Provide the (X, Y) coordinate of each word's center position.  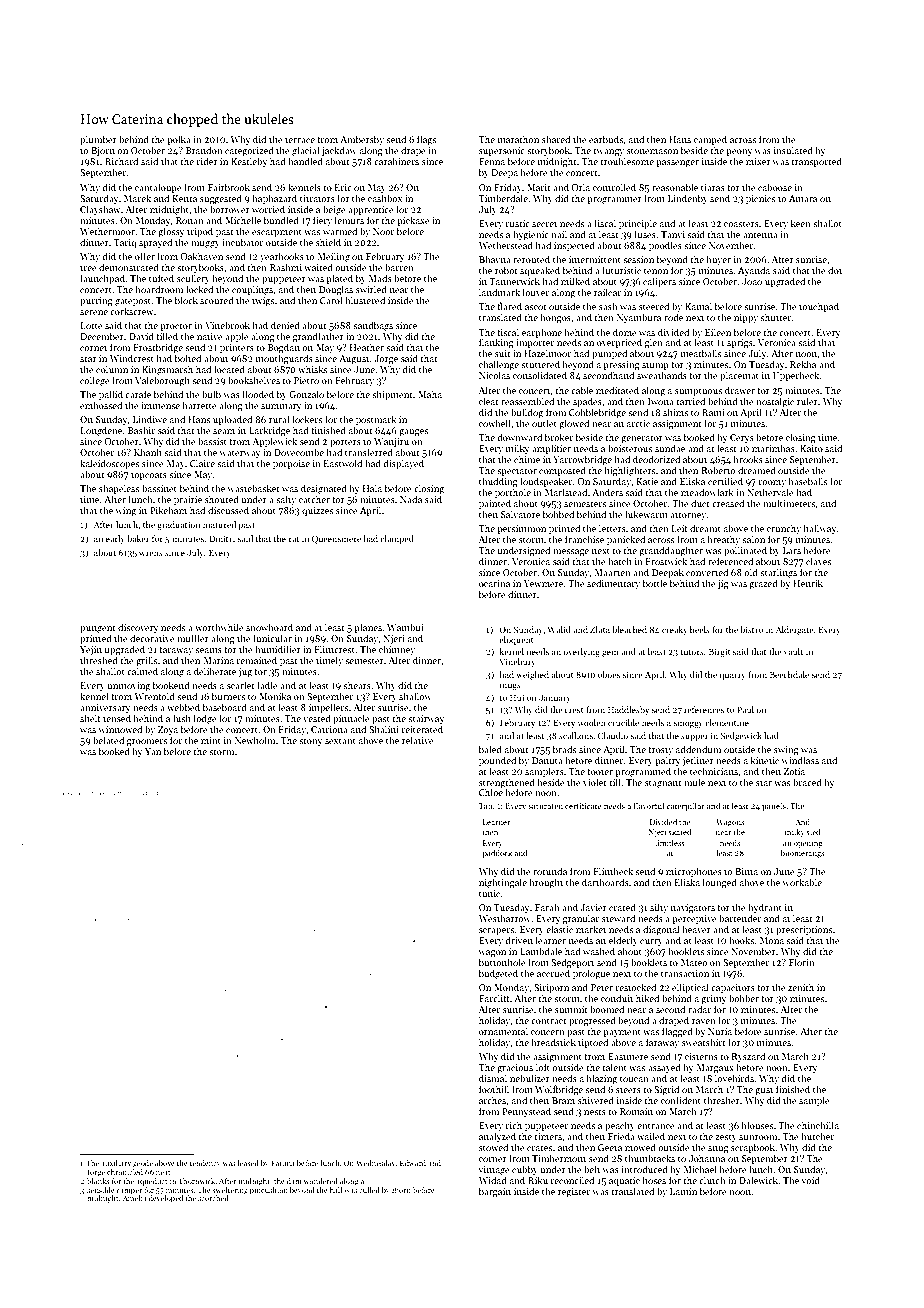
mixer (758, 161)
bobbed (558, 514)
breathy (723, 540)
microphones (694, 872)
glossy (171, 232)
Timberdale (503, 198)
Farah (547, 907)
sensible (101, 1190)
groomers (147, 742)
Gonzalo (306, 394)
